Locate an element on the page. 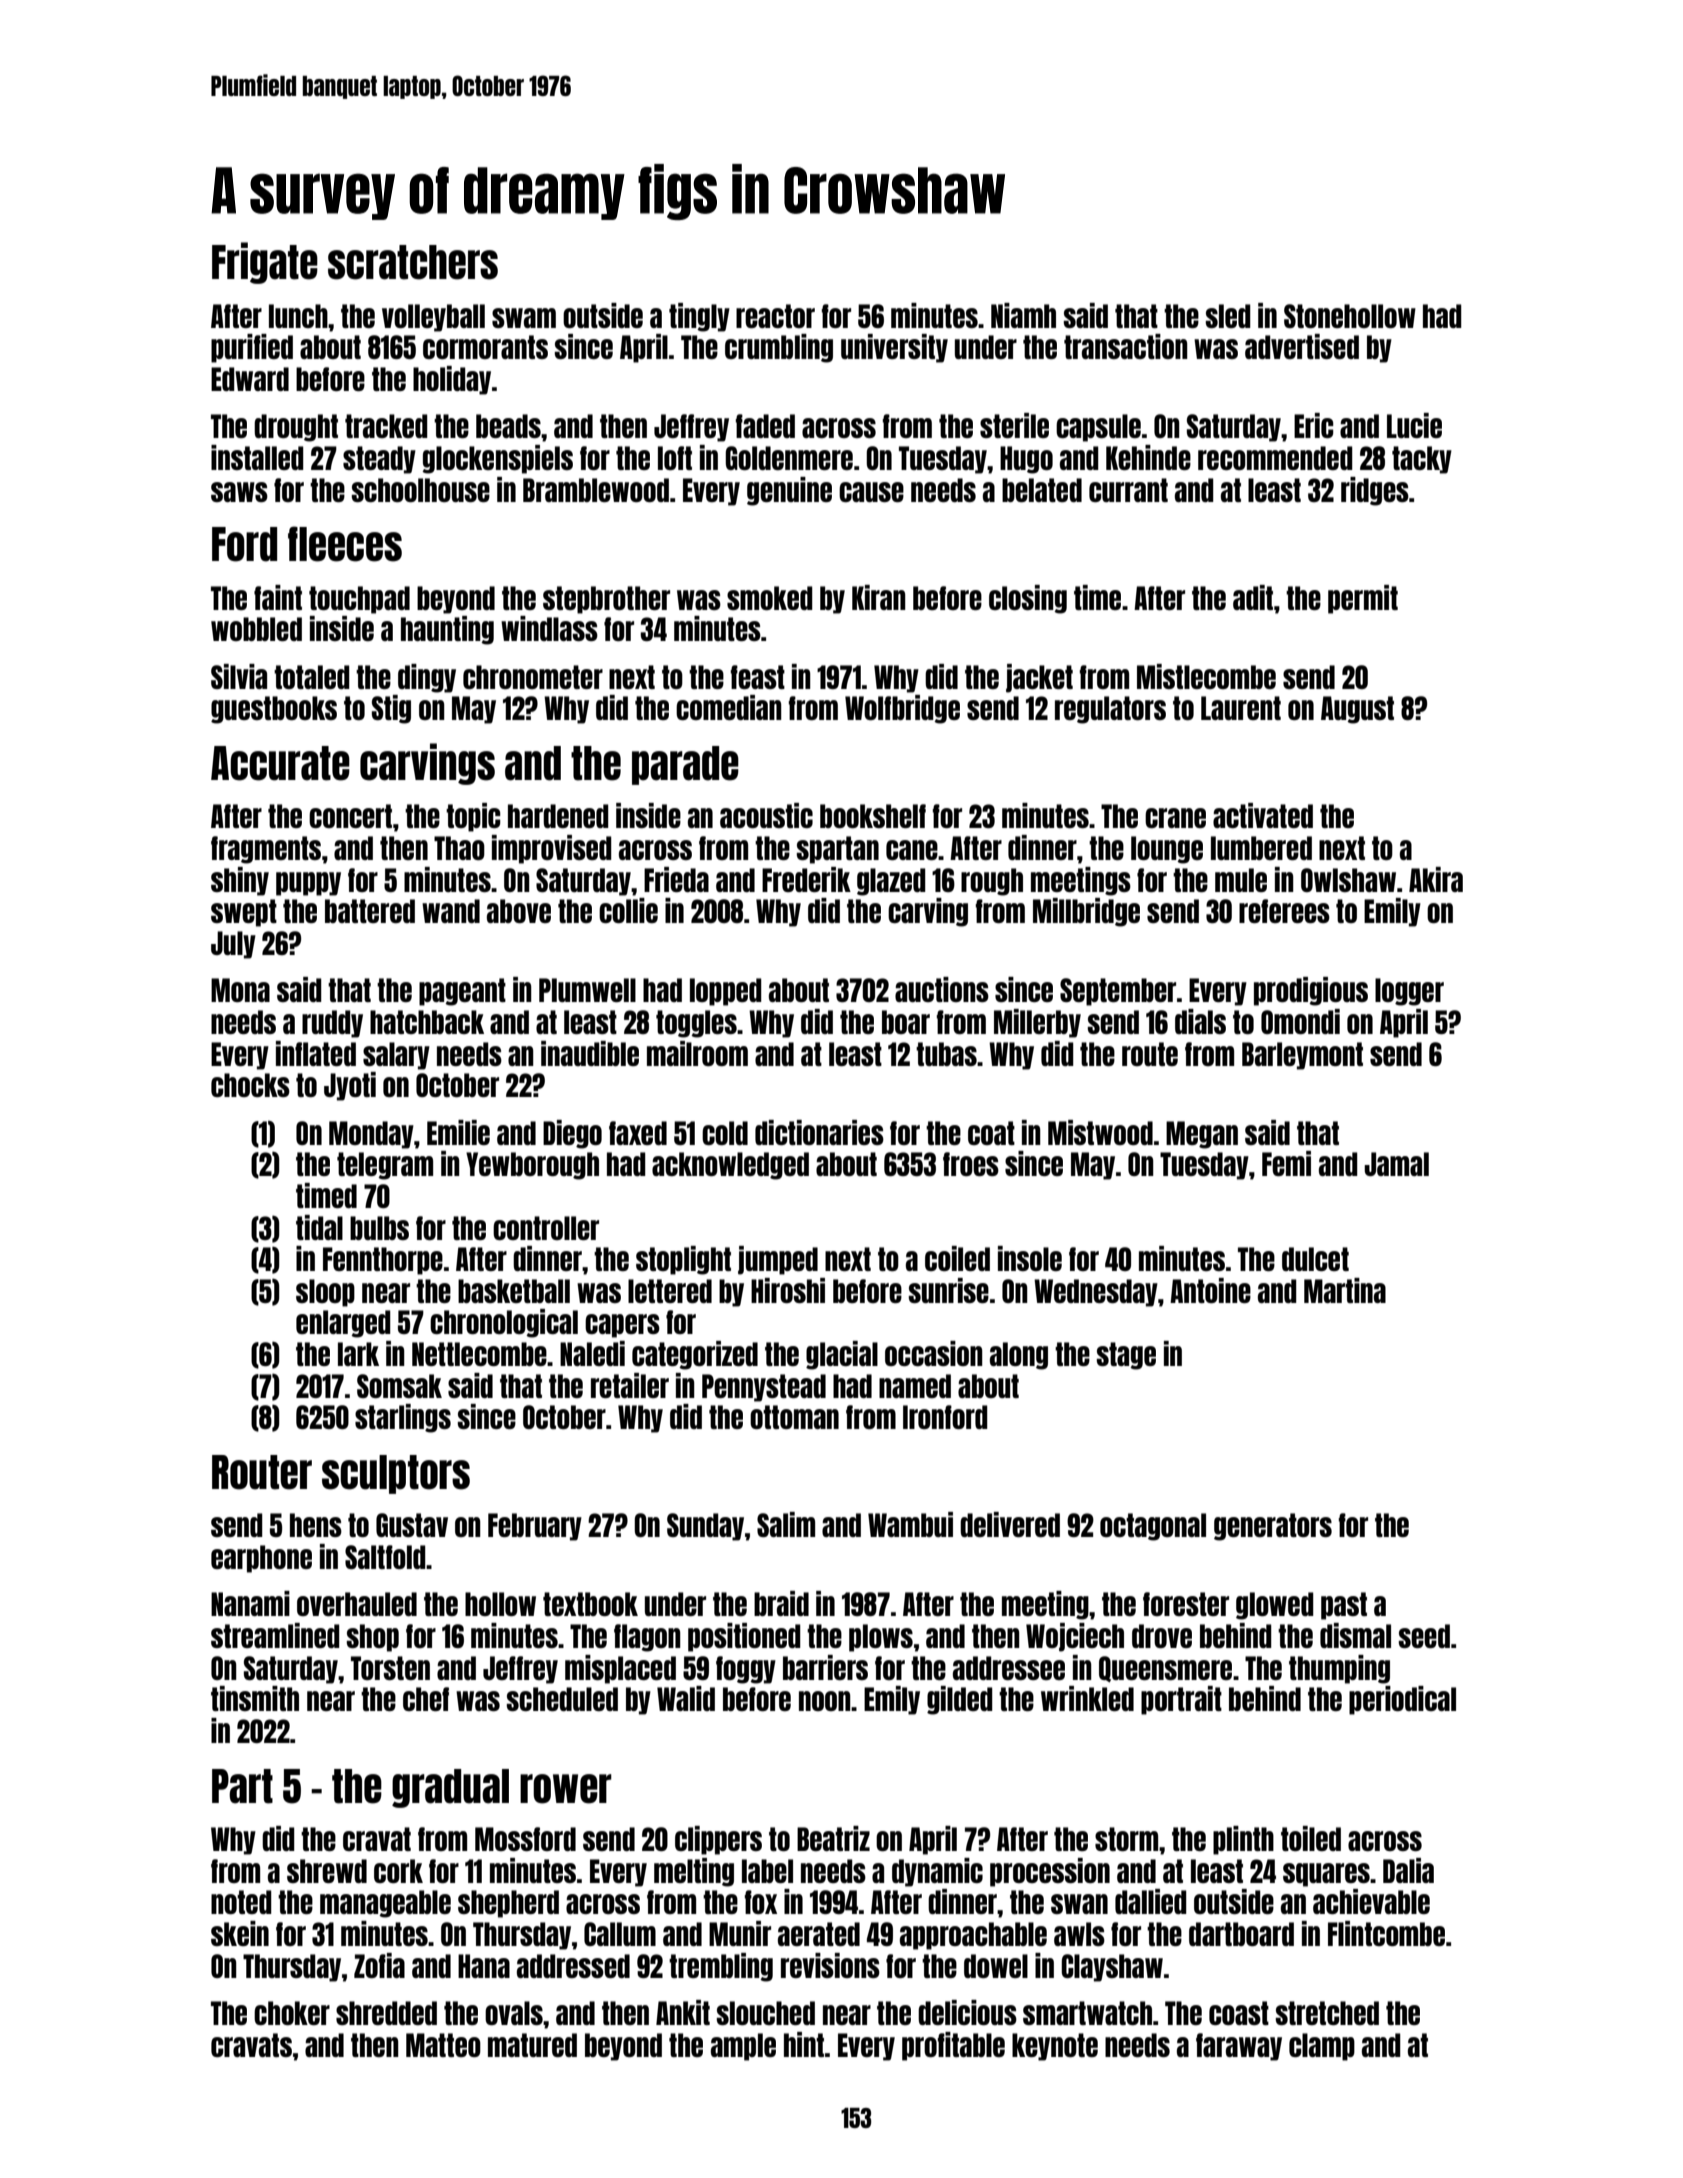 The width and height of the document is (1683, 2178). shrewd is located at coordinates (327, 1871).
